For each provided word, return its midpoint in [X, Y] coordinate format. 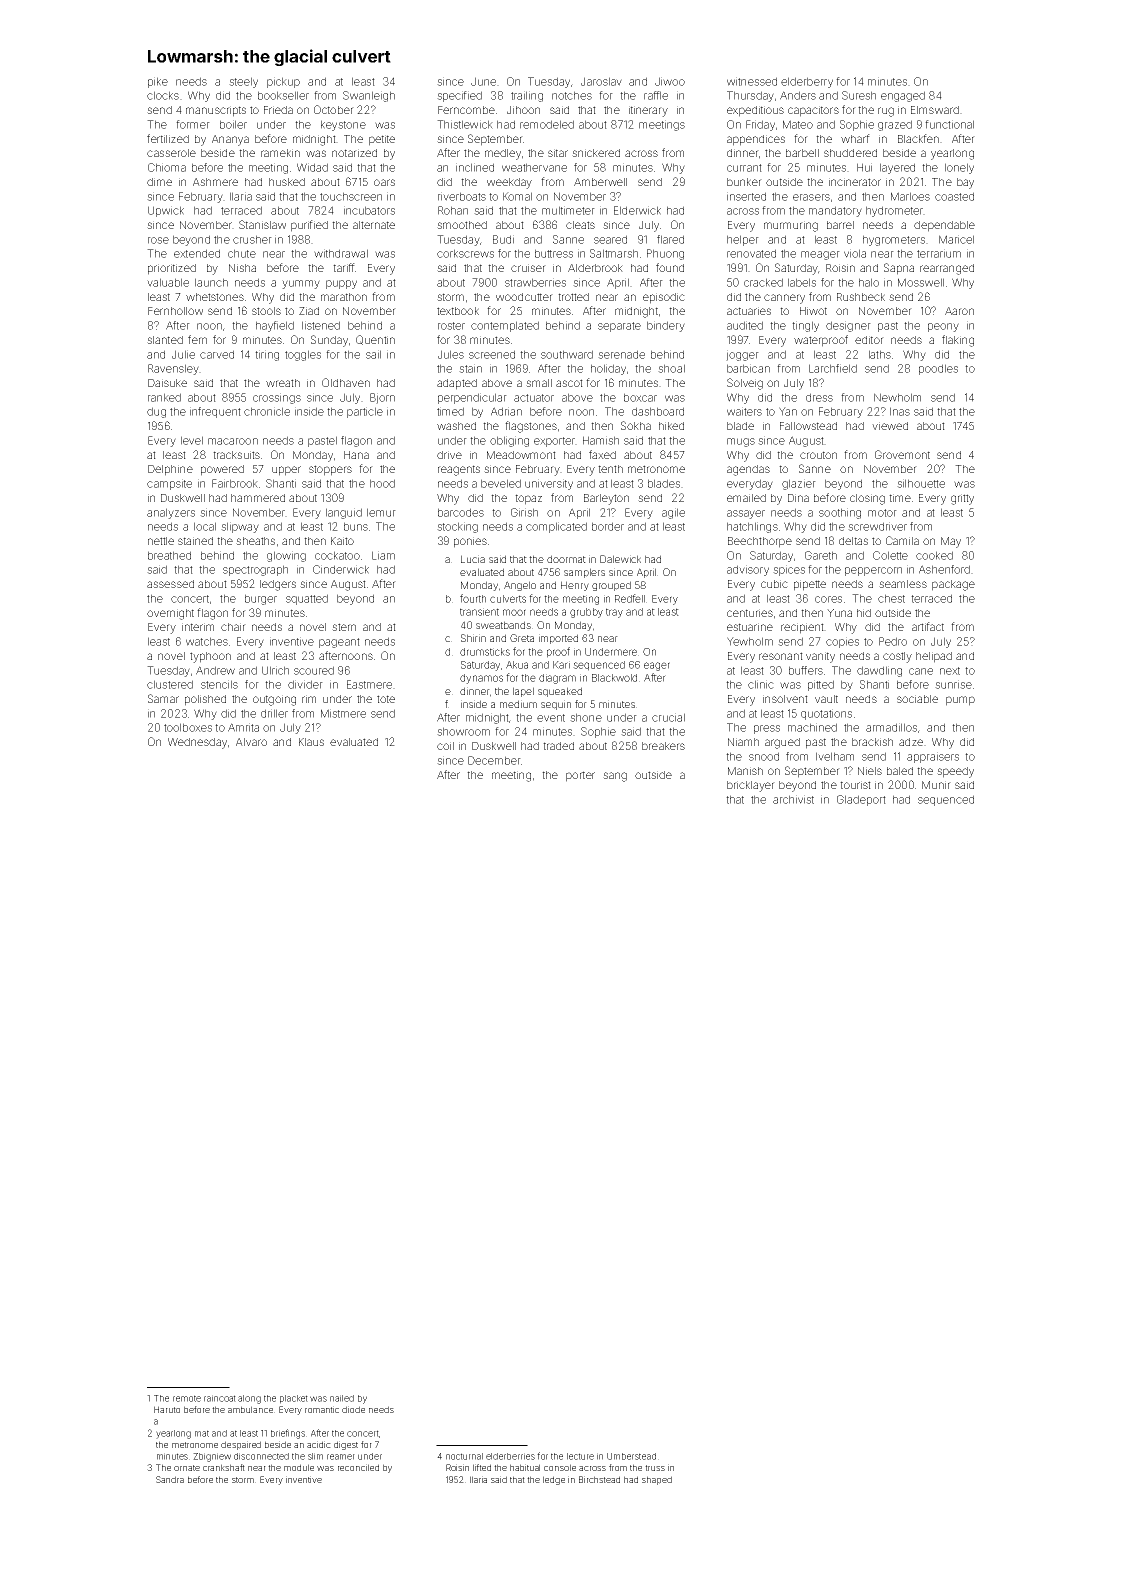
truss [655, 1468]
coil [445, 746]
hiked [671, 426]
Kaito [342, 541]
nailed [342, 1398]
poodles [938, 369]
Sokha [636, 425]
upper [286, 471]
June [483, 81]
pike [158, 82]
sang [615, 777]
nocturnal [464, 1456]
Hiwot [813, 311]
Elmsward [935, 110]
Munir [936, 785]
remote [187, 1398]
